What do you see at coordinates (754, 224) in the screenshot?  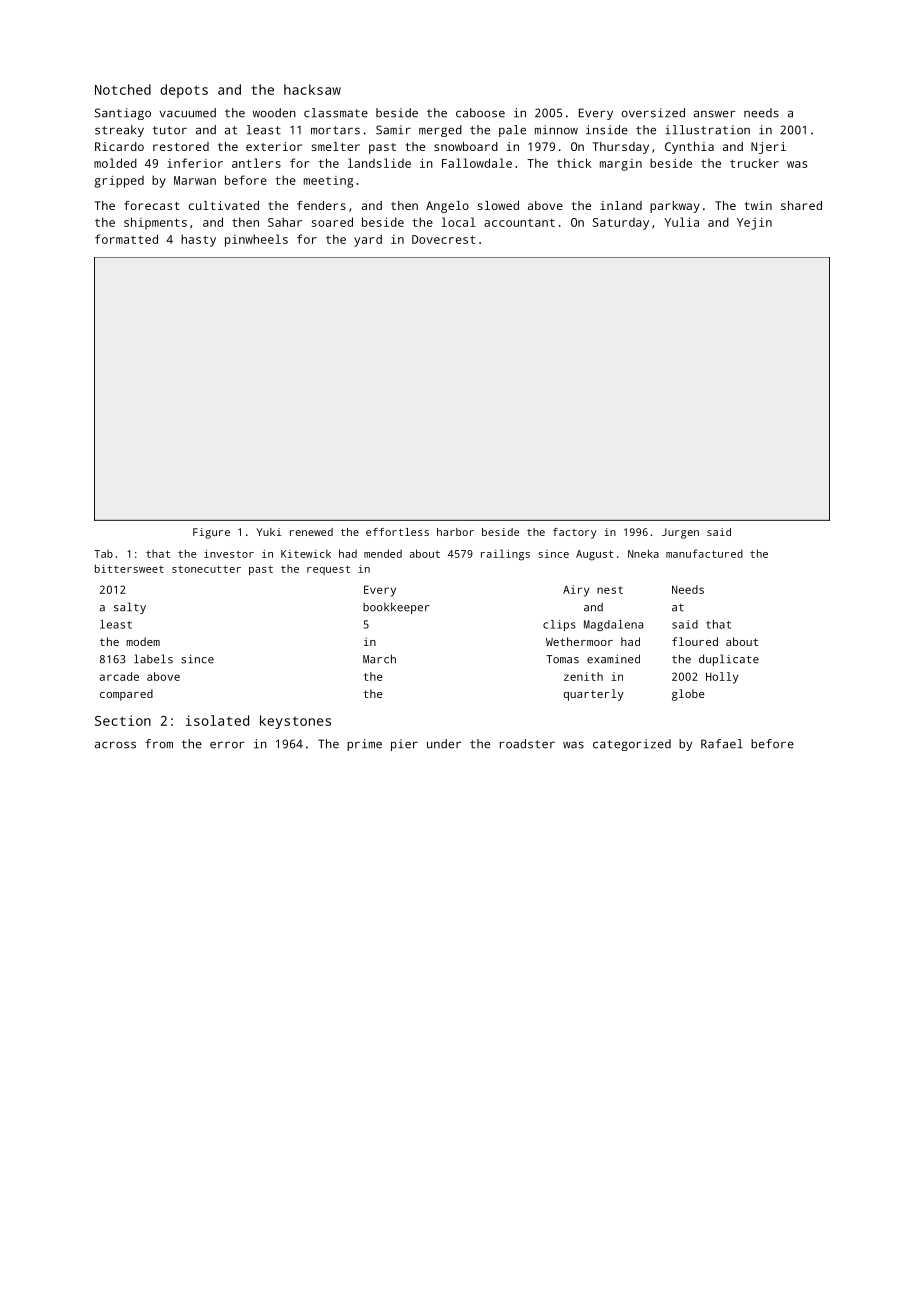 I see `Yejin` at bounding box center [754, 224].
